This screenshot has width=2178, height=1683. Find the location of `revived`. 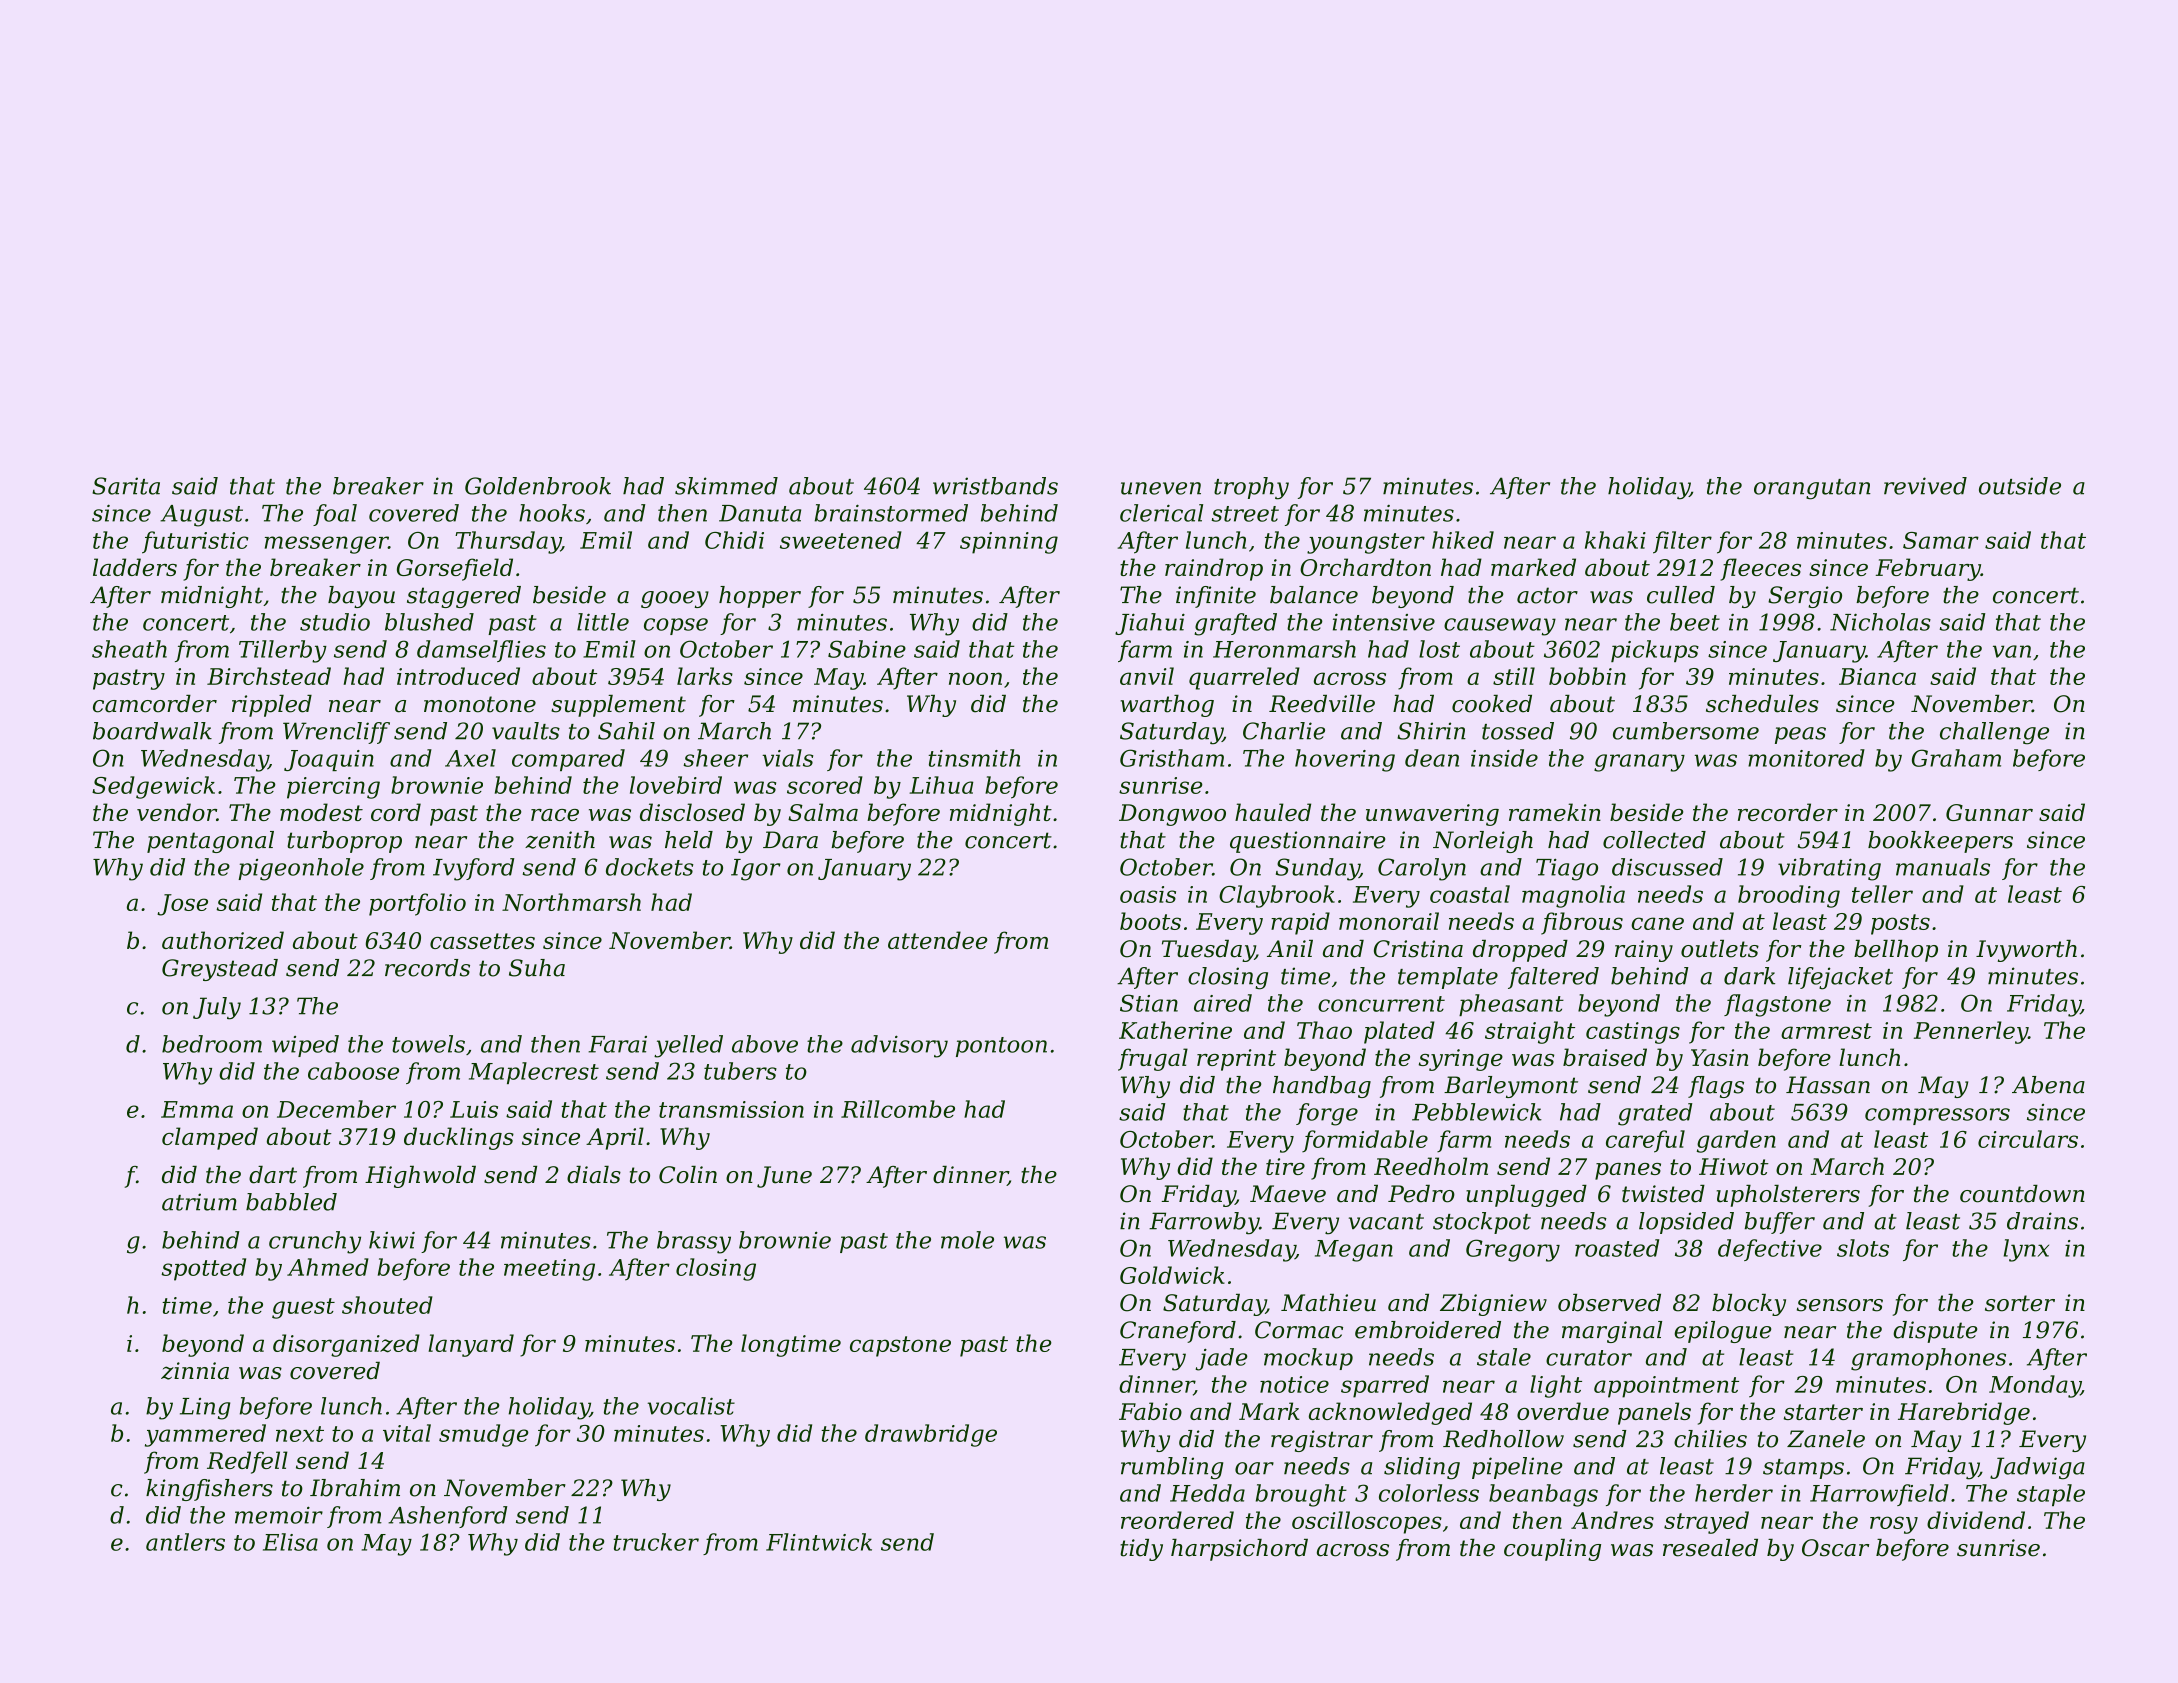

revived is located at coordinates (1925, 486).
